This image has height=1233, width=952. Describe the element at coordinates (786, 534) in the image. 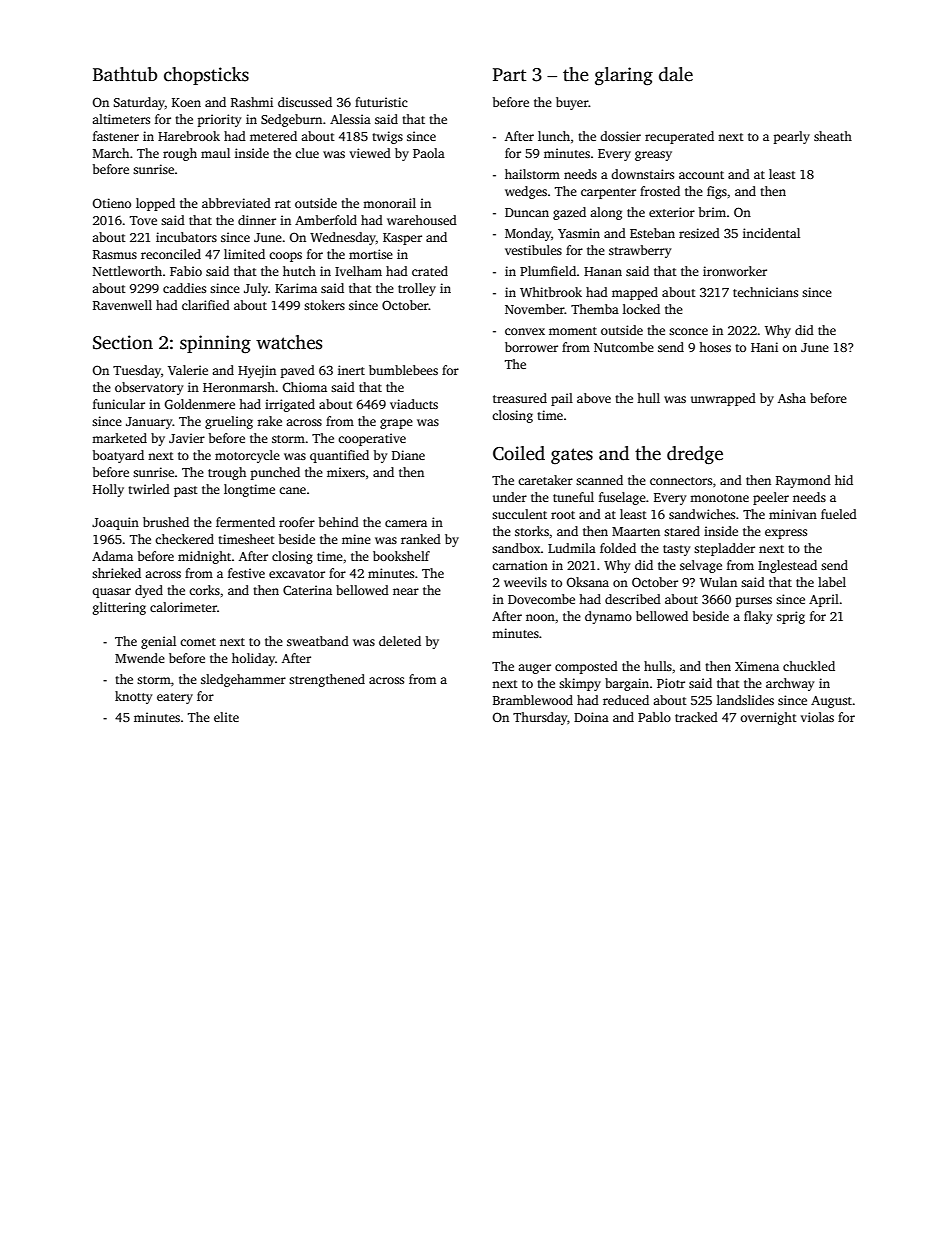

I see `express` at that location.
